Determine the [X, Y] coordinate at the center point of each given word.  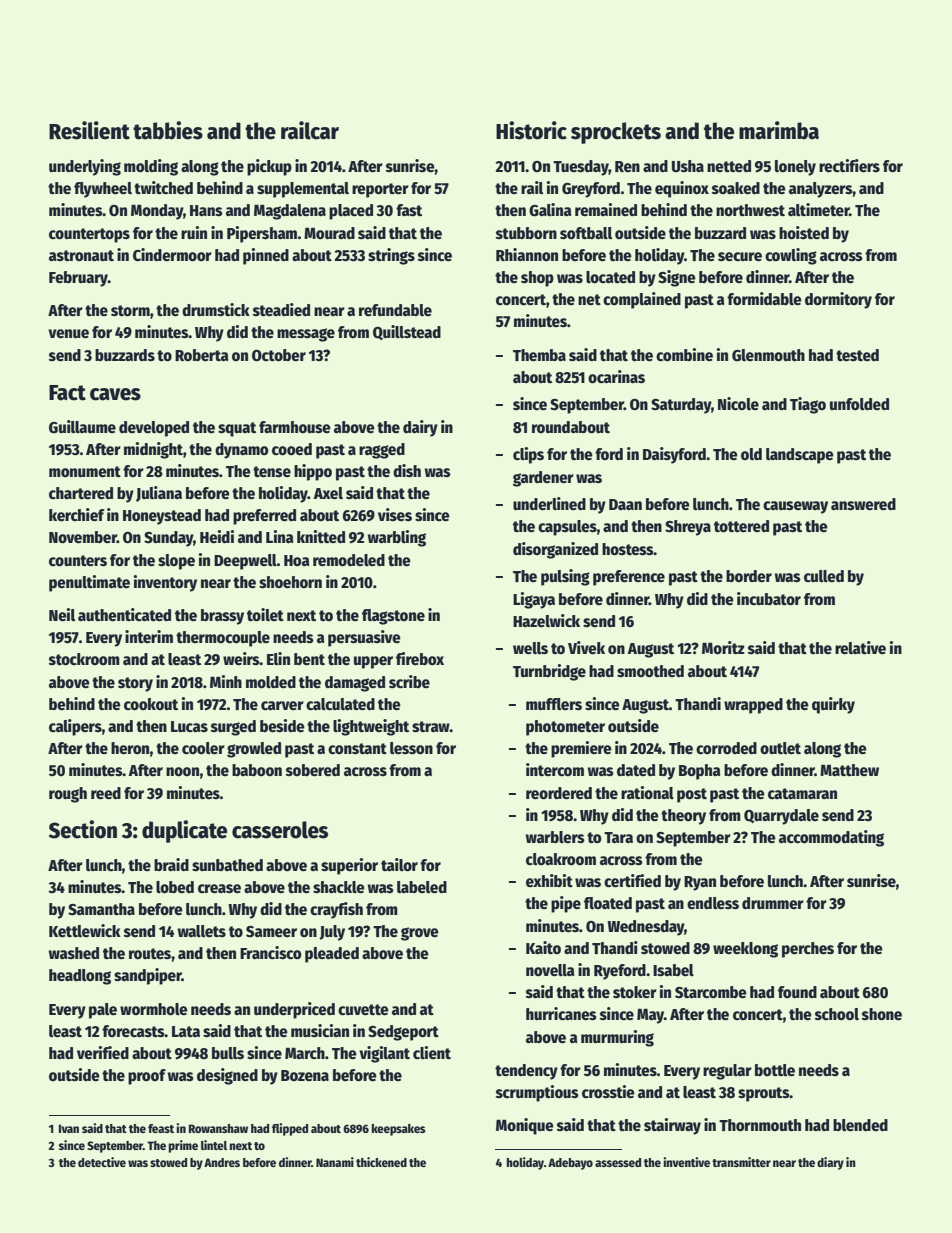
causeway [795, 507]
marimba [779, 130]
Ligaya [534, 600]
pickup [269, 167]
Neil [62, 615]
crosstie [608, 1092]
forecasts [133, 1031]
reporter [380, 190]
